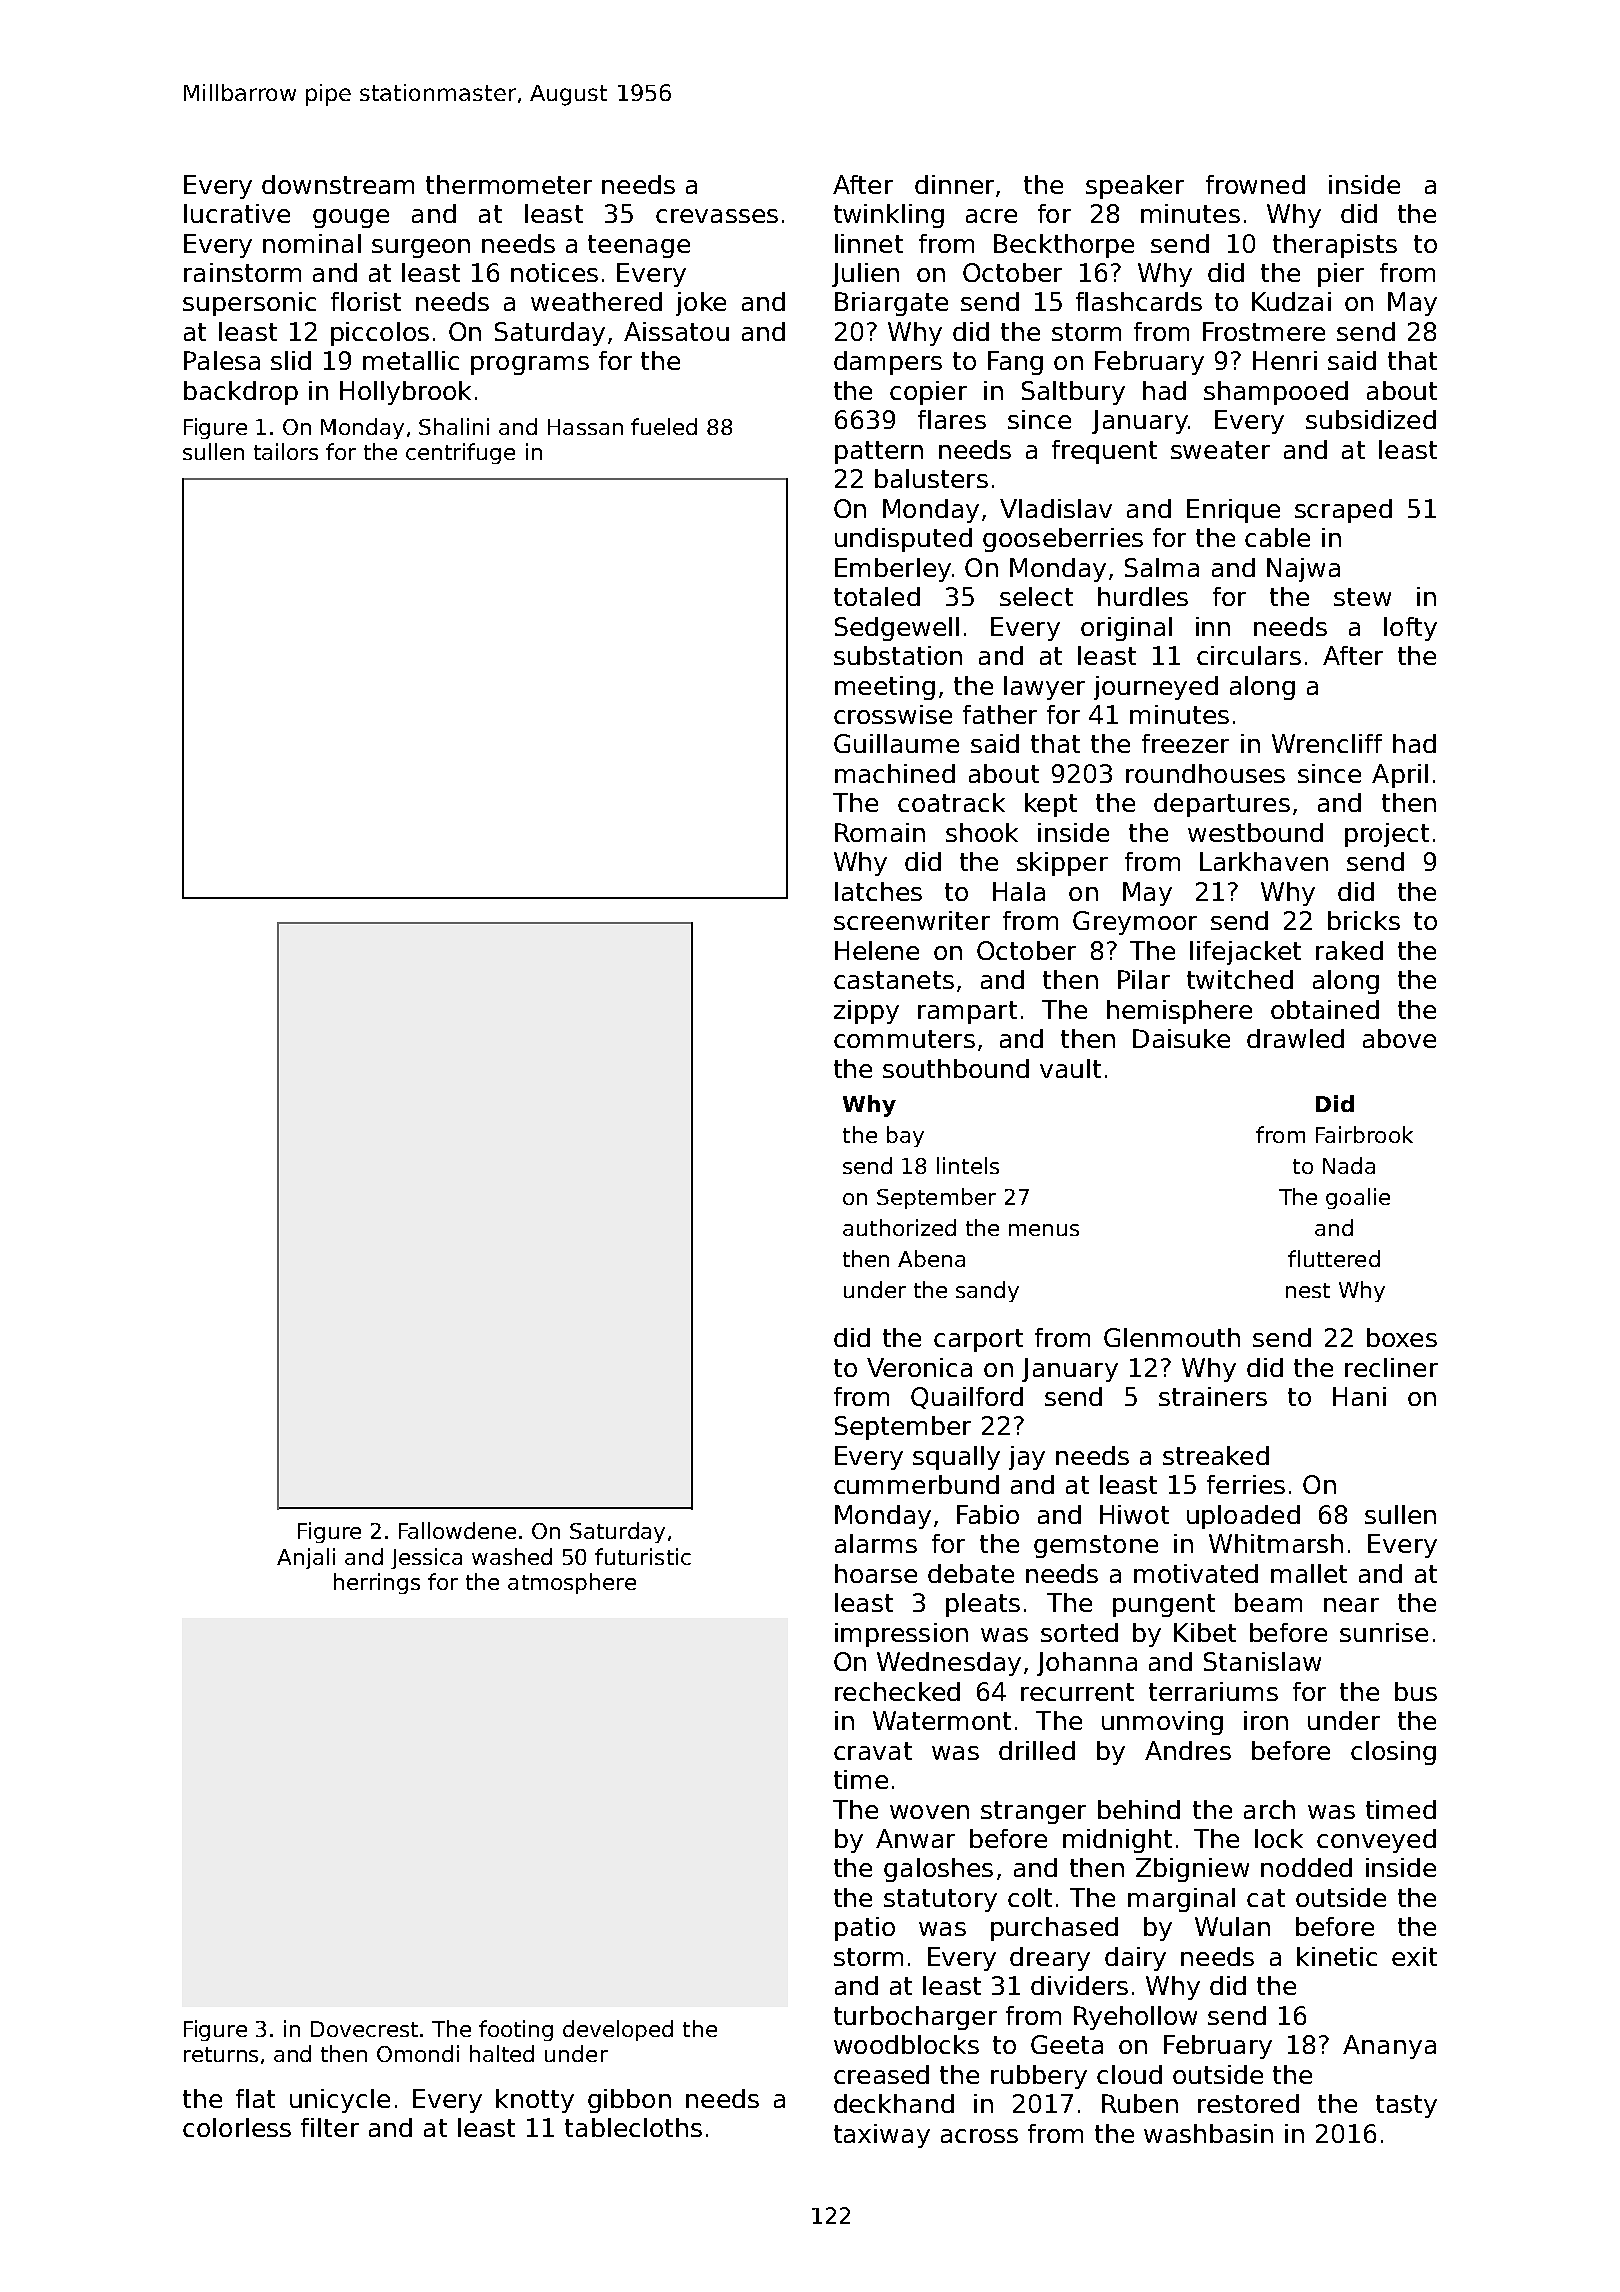 Image resolution: width=1620 pixels, height=2292 pixels. I want to click on Sedgewell, so click(897, 629).
